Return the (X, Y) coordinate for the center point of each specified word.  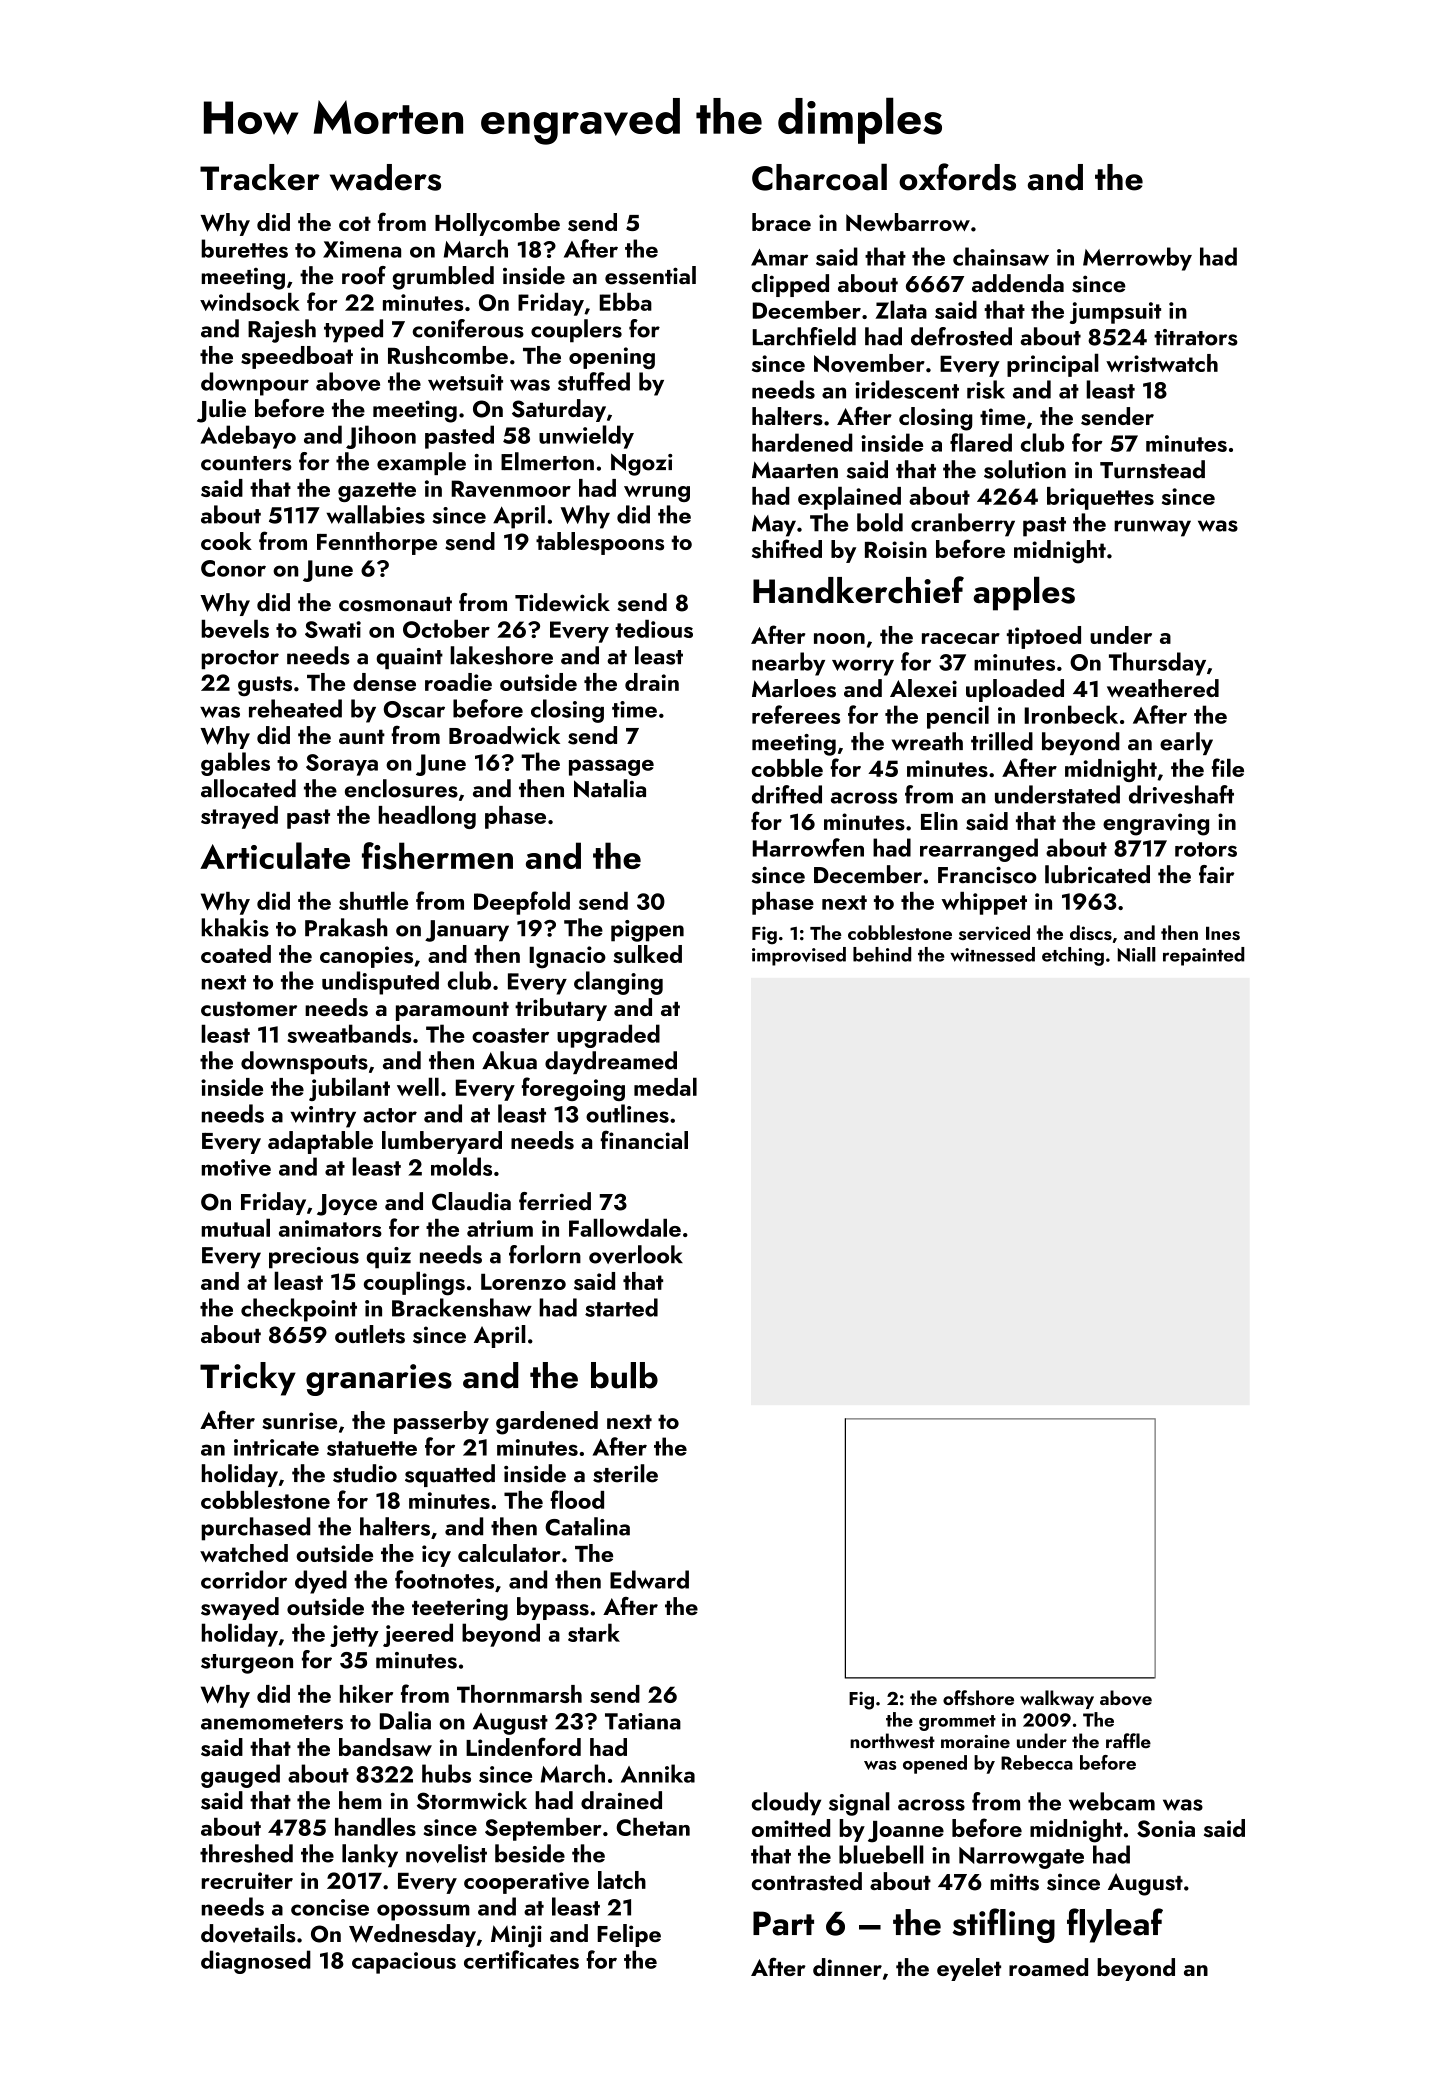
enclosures (401, 788)
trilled (1002, 741)
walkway (1057, 1699)
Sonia (1166, 1829)
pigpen (647, 931)
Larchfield (804, 336)
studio (365, 1473)
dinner (847, 1967)
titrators (1196, 337)
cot (355, 223)
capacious (404, 1963)
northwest (892, 1741)
